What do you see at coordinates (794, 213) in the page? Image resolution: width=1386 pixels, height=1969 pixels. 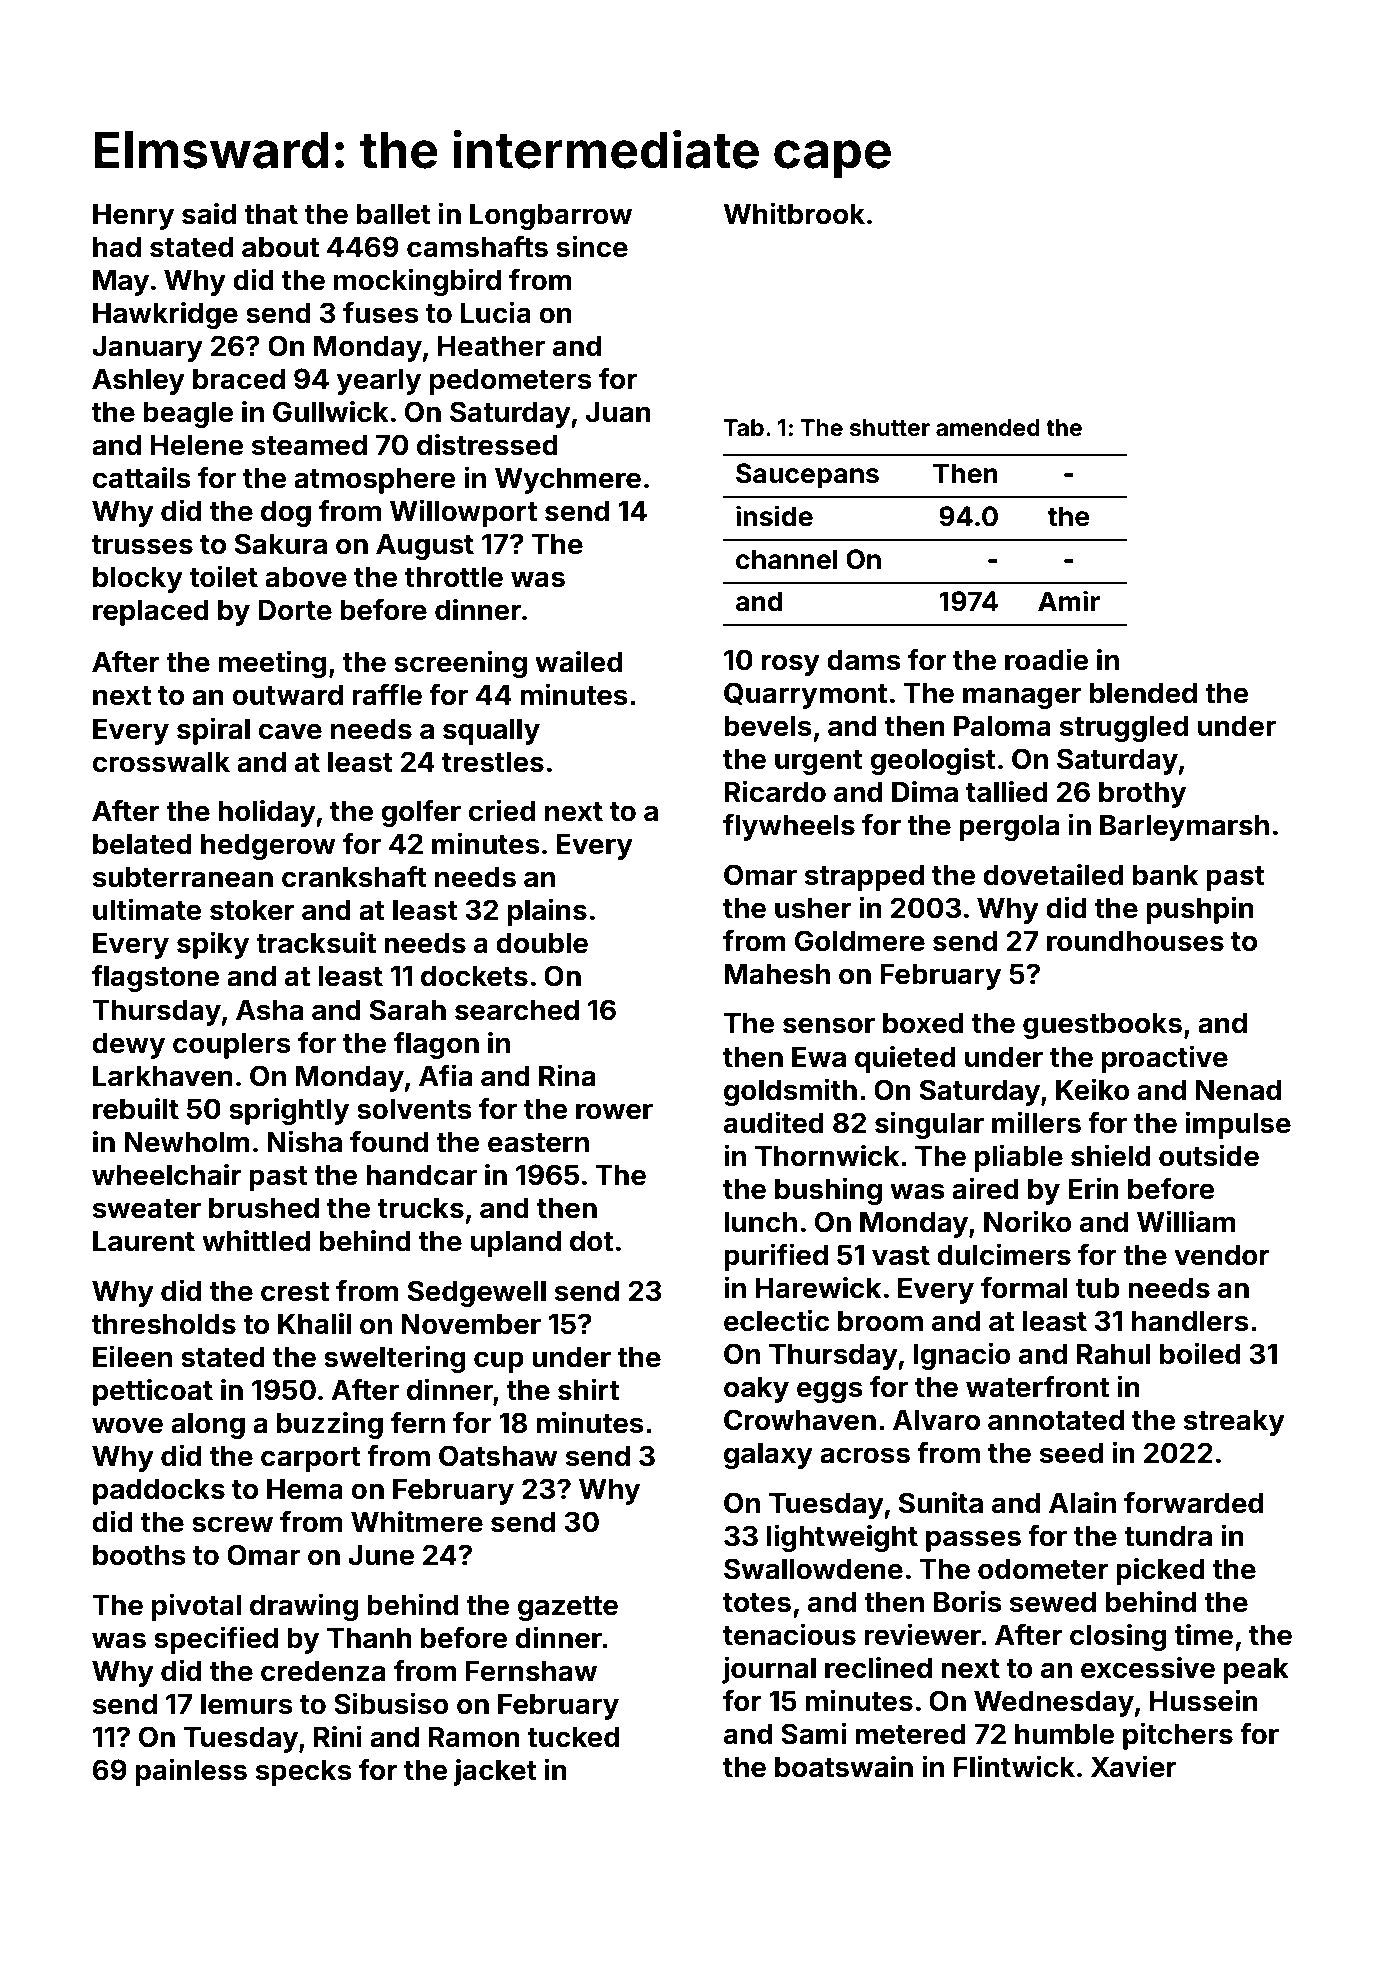 I see `Whitbrook` at bounding box center [794, 213].
